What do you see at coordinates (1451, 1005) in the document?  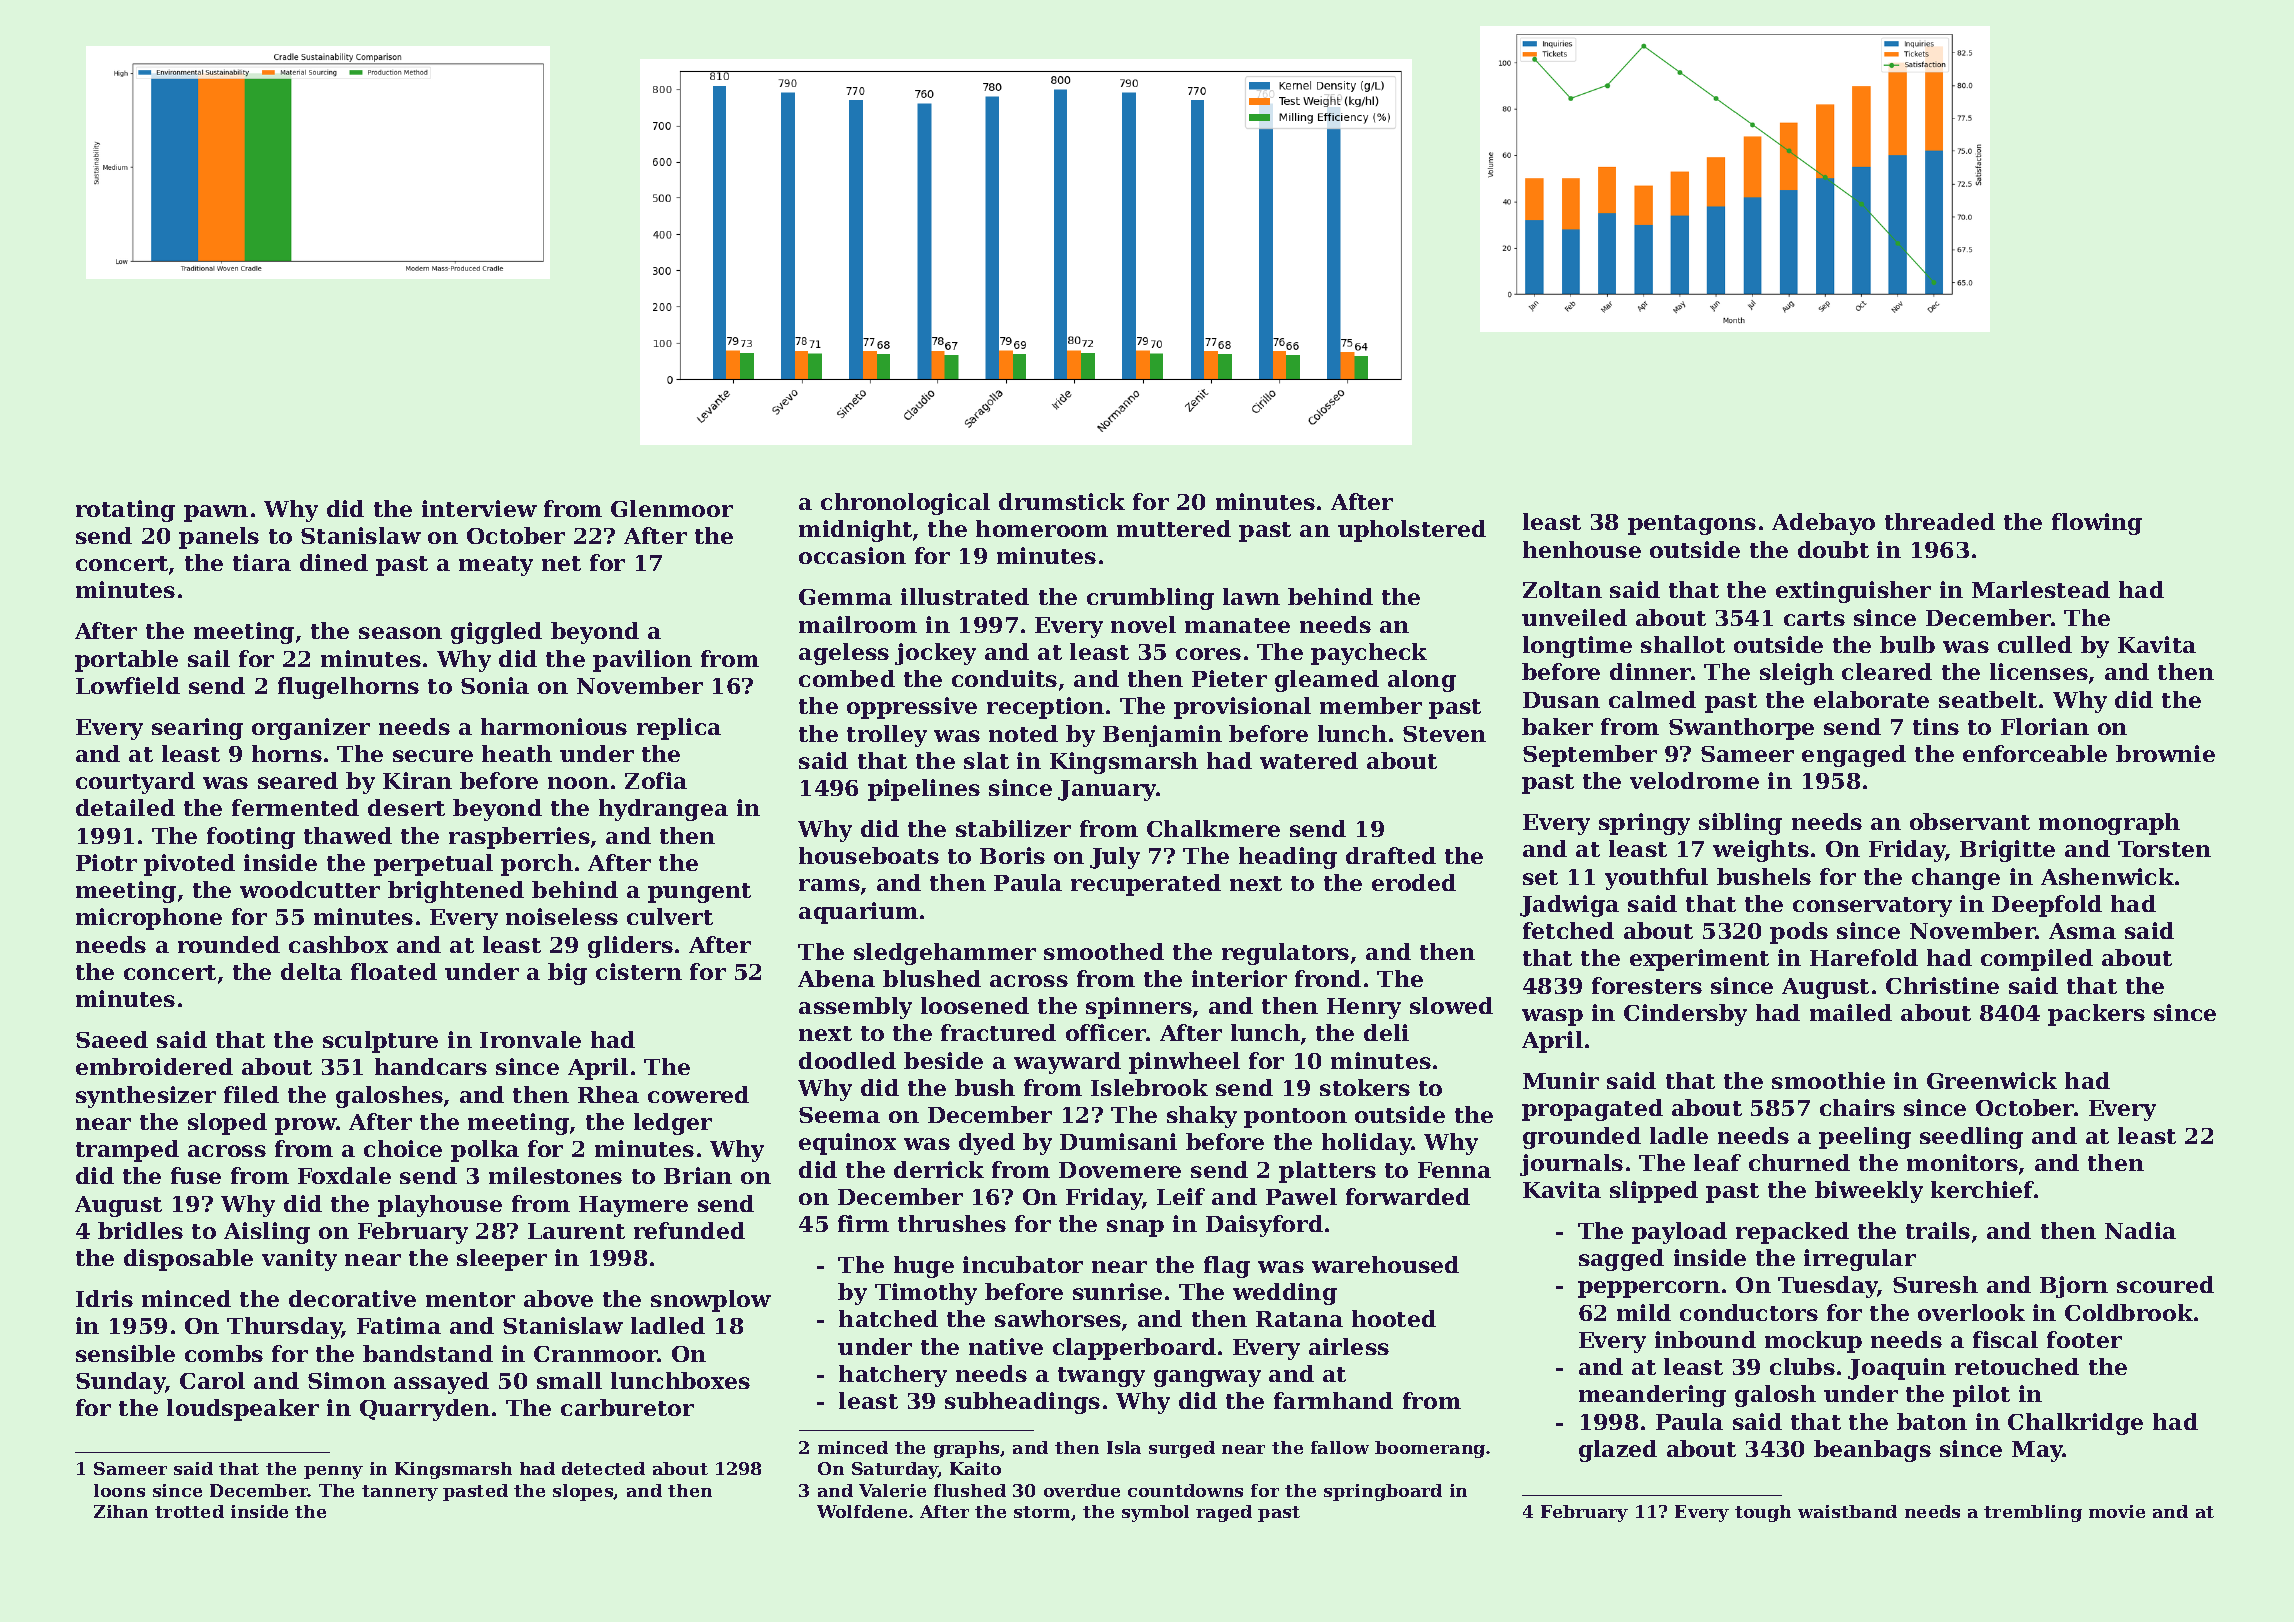 I see `slowed` at bounding box center [1451, 1005].
